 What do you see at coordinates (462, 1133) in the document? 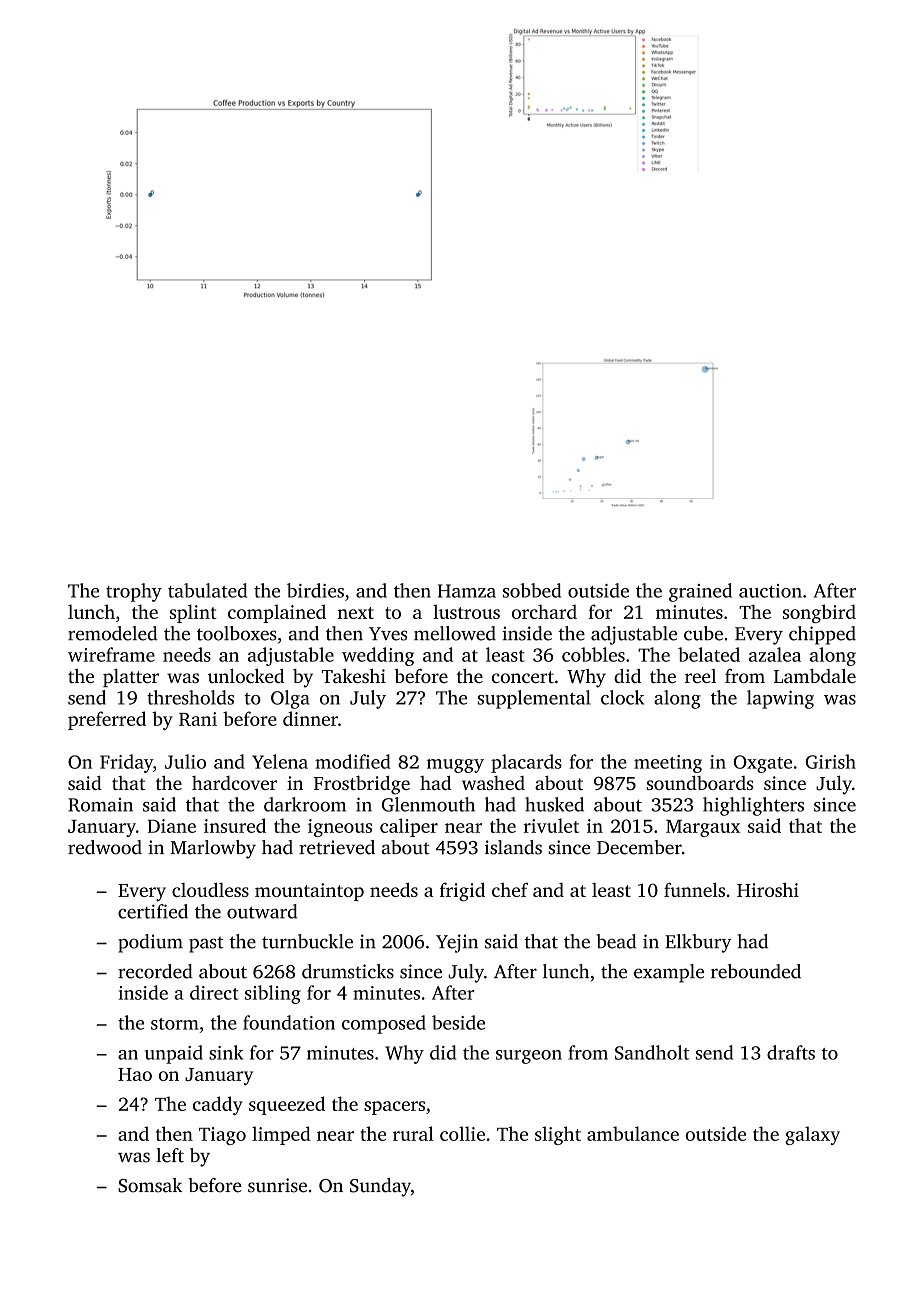
I see `collie` at bounding box center [462, 1133].
